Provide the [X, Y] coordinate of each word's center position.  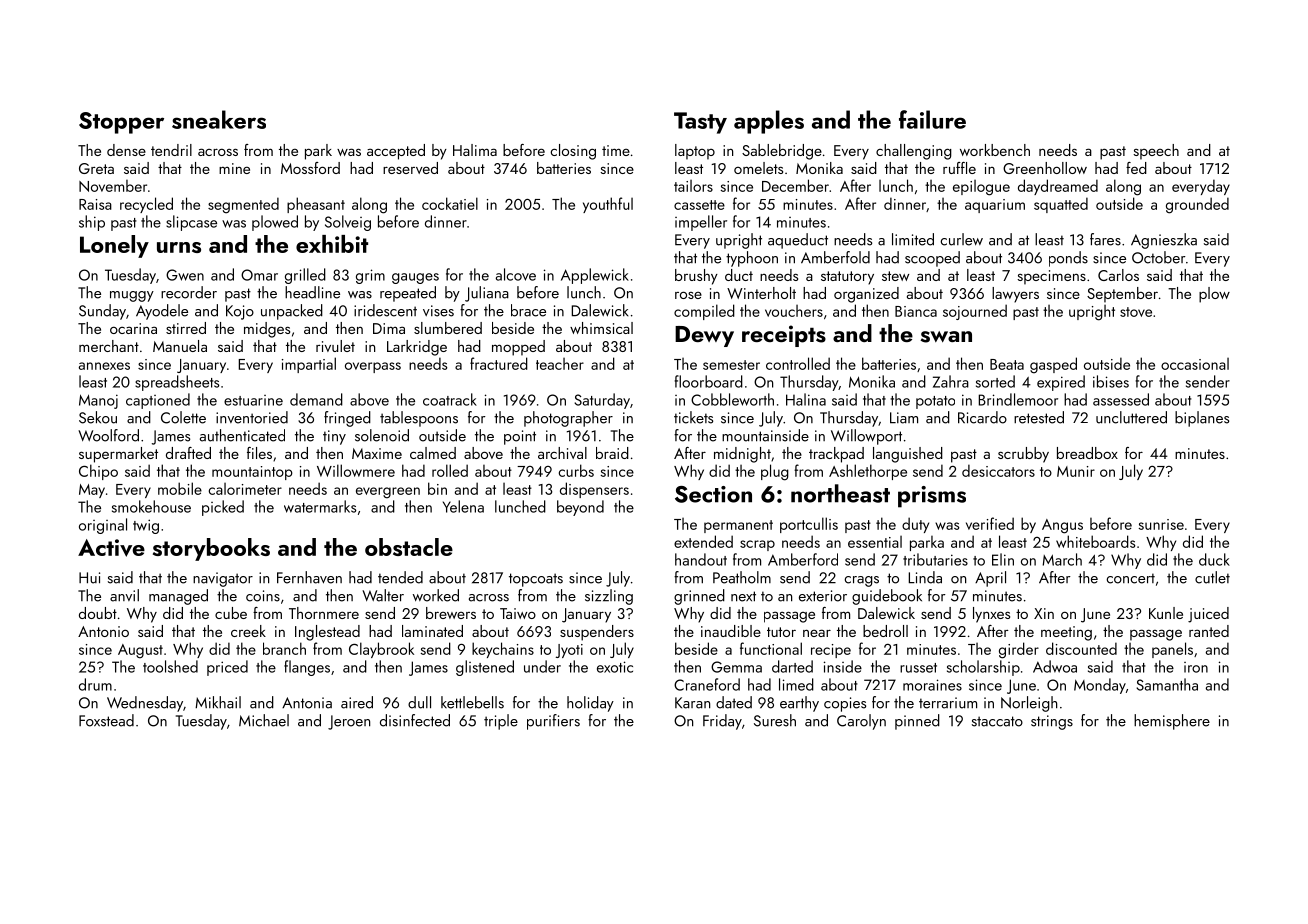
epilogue [981, 188]
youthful [608, 205]
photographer [568, 419]
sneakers [219, 119]
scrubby [1023, 455]
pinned [917, 722]
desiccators [998, 470]
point [520, 437]
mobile [180, 488]
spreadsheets [177, 383]
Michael [264, 720]
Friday [722, 722]
